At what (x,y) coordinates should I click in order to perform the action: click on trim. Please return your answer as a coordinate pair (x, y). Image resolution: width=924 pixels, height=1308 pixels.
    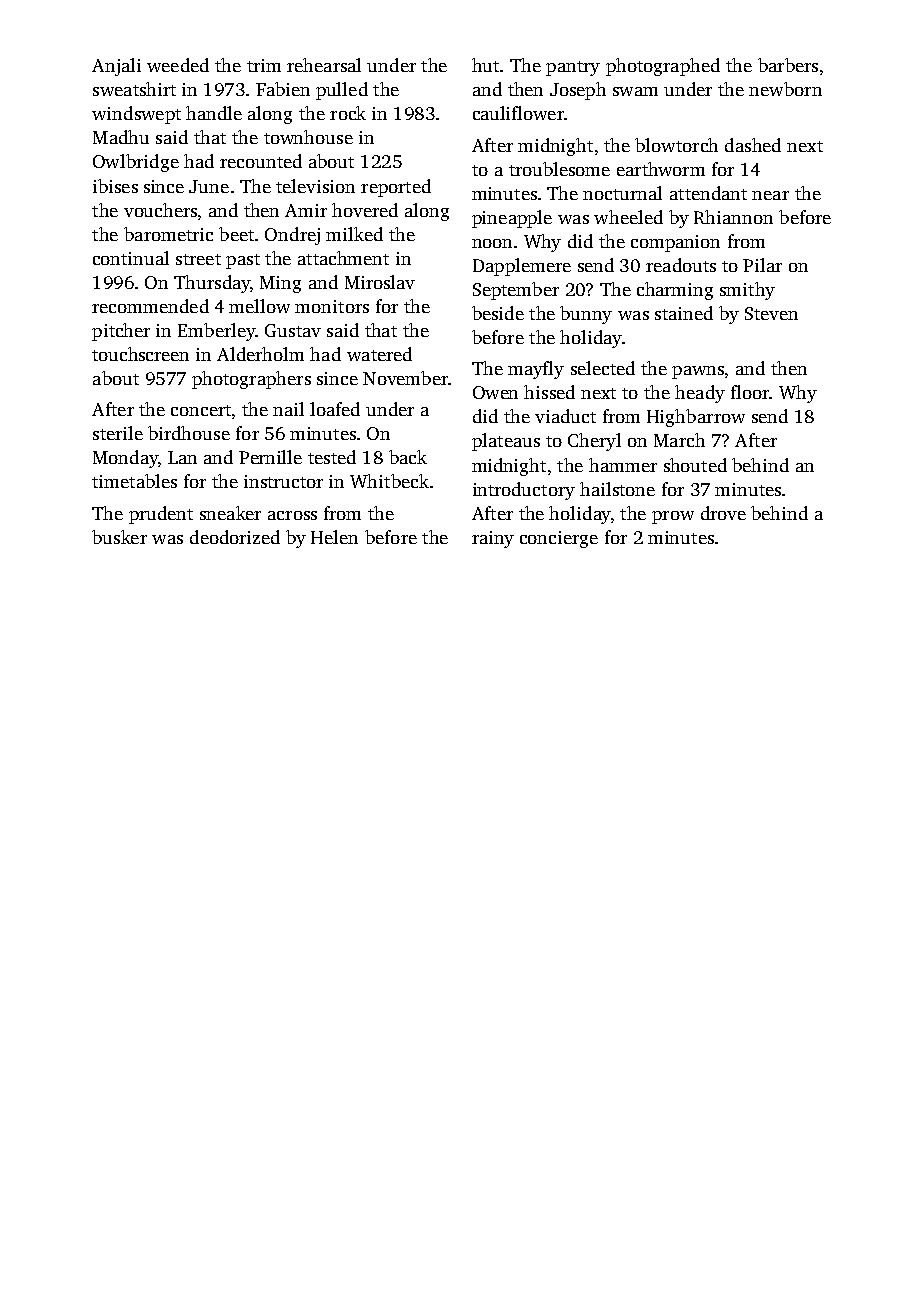
    Looking at the image, I should click on (264, 65).
